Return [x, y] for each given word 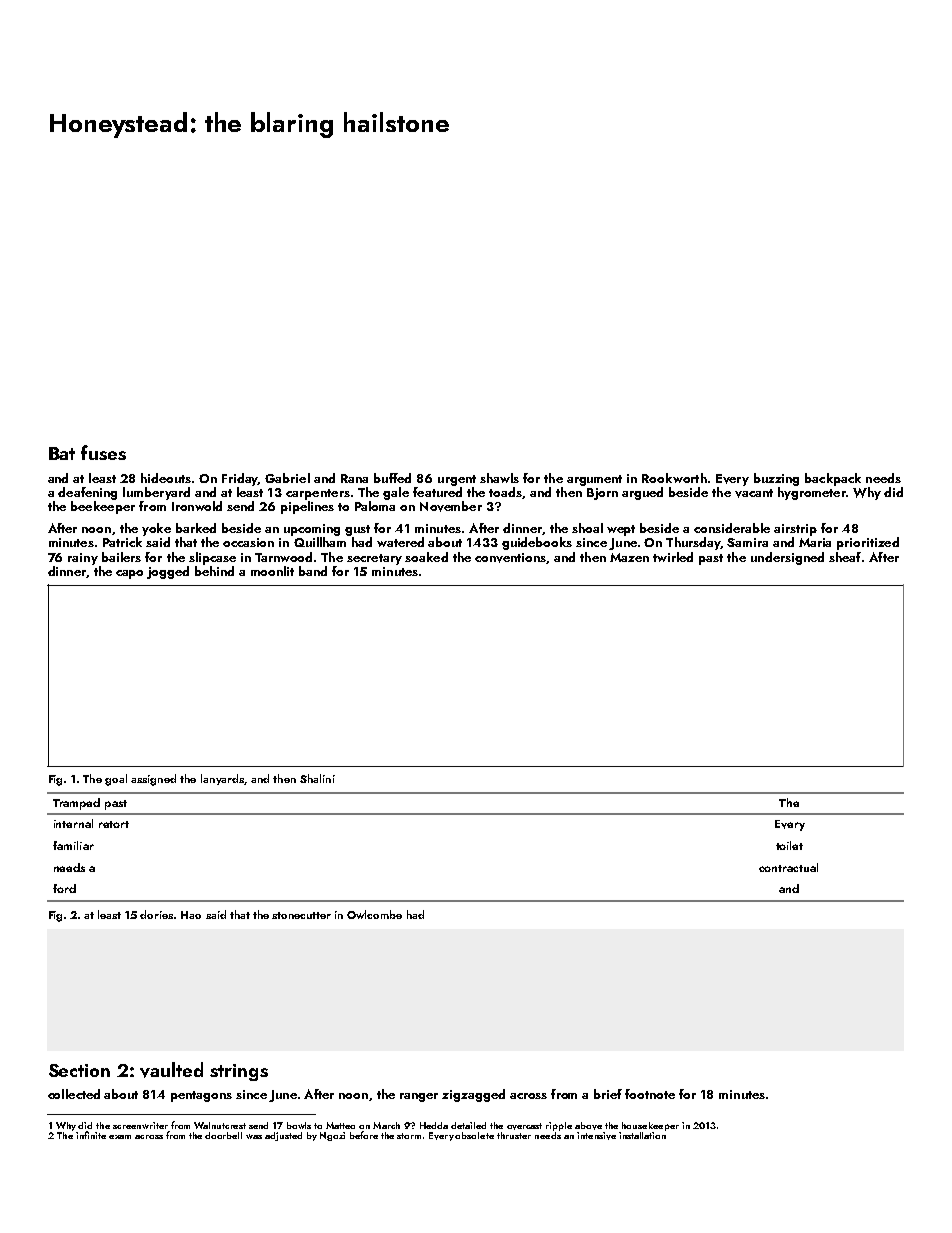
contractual [788, 867]
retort [114, 824]
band [313, 571]
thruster [514, 1135]
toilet [789, 845]
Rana [354, 478]
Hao [191, 915]
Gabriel [287, 478]
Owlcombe [374, 914]
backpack [833, 479]
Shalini [317, 778]
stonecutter [301, 915]
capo [129, 574]
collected [74, 1094]
